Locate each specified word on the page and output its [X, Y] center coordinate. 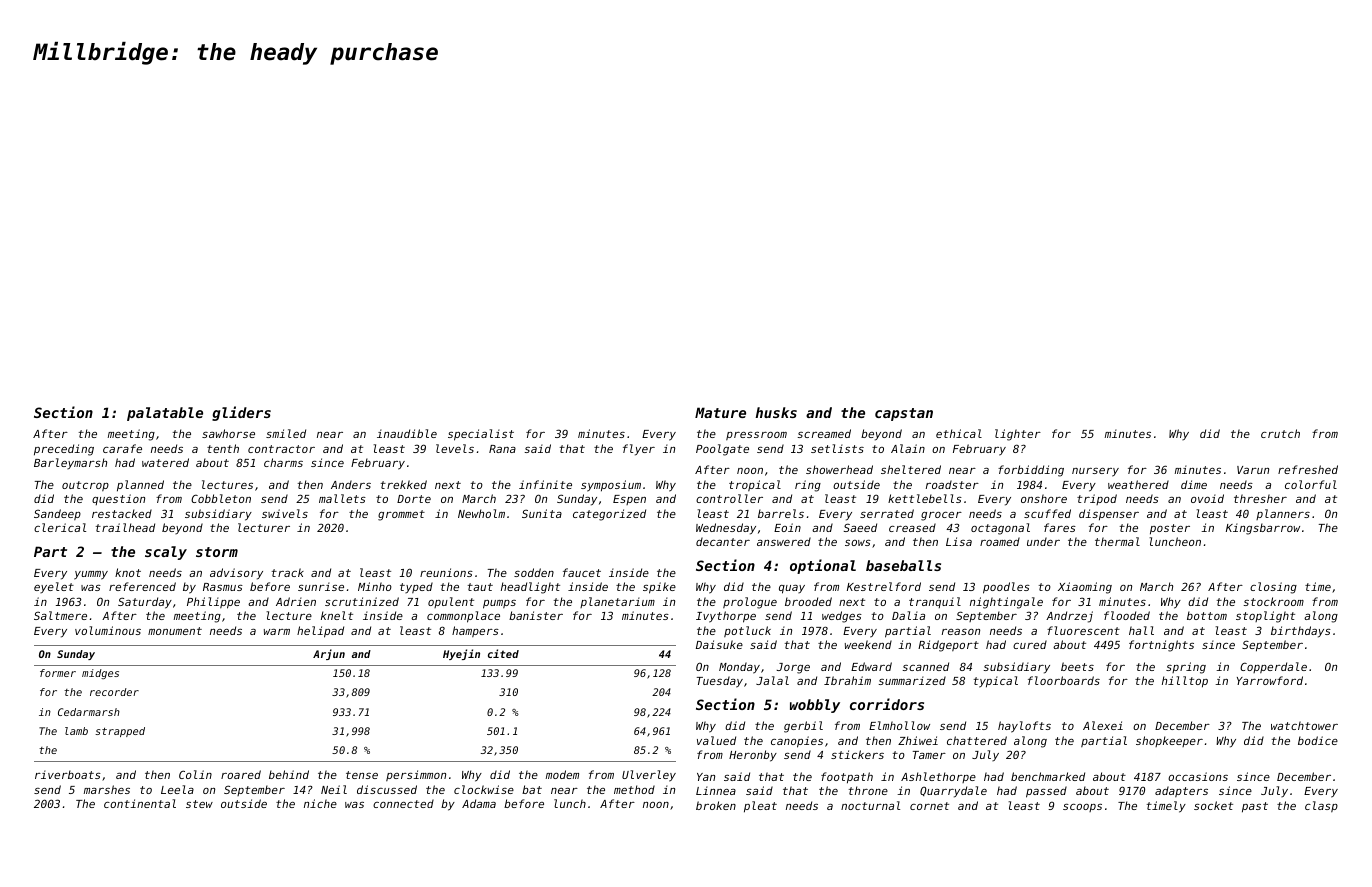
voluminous [108, 630]
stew [199, 804]
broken [716, 805]
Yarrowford [1270, 680]
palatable [165, 414]
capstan [904, 414]
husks [776, 412]
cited [503, 653]
